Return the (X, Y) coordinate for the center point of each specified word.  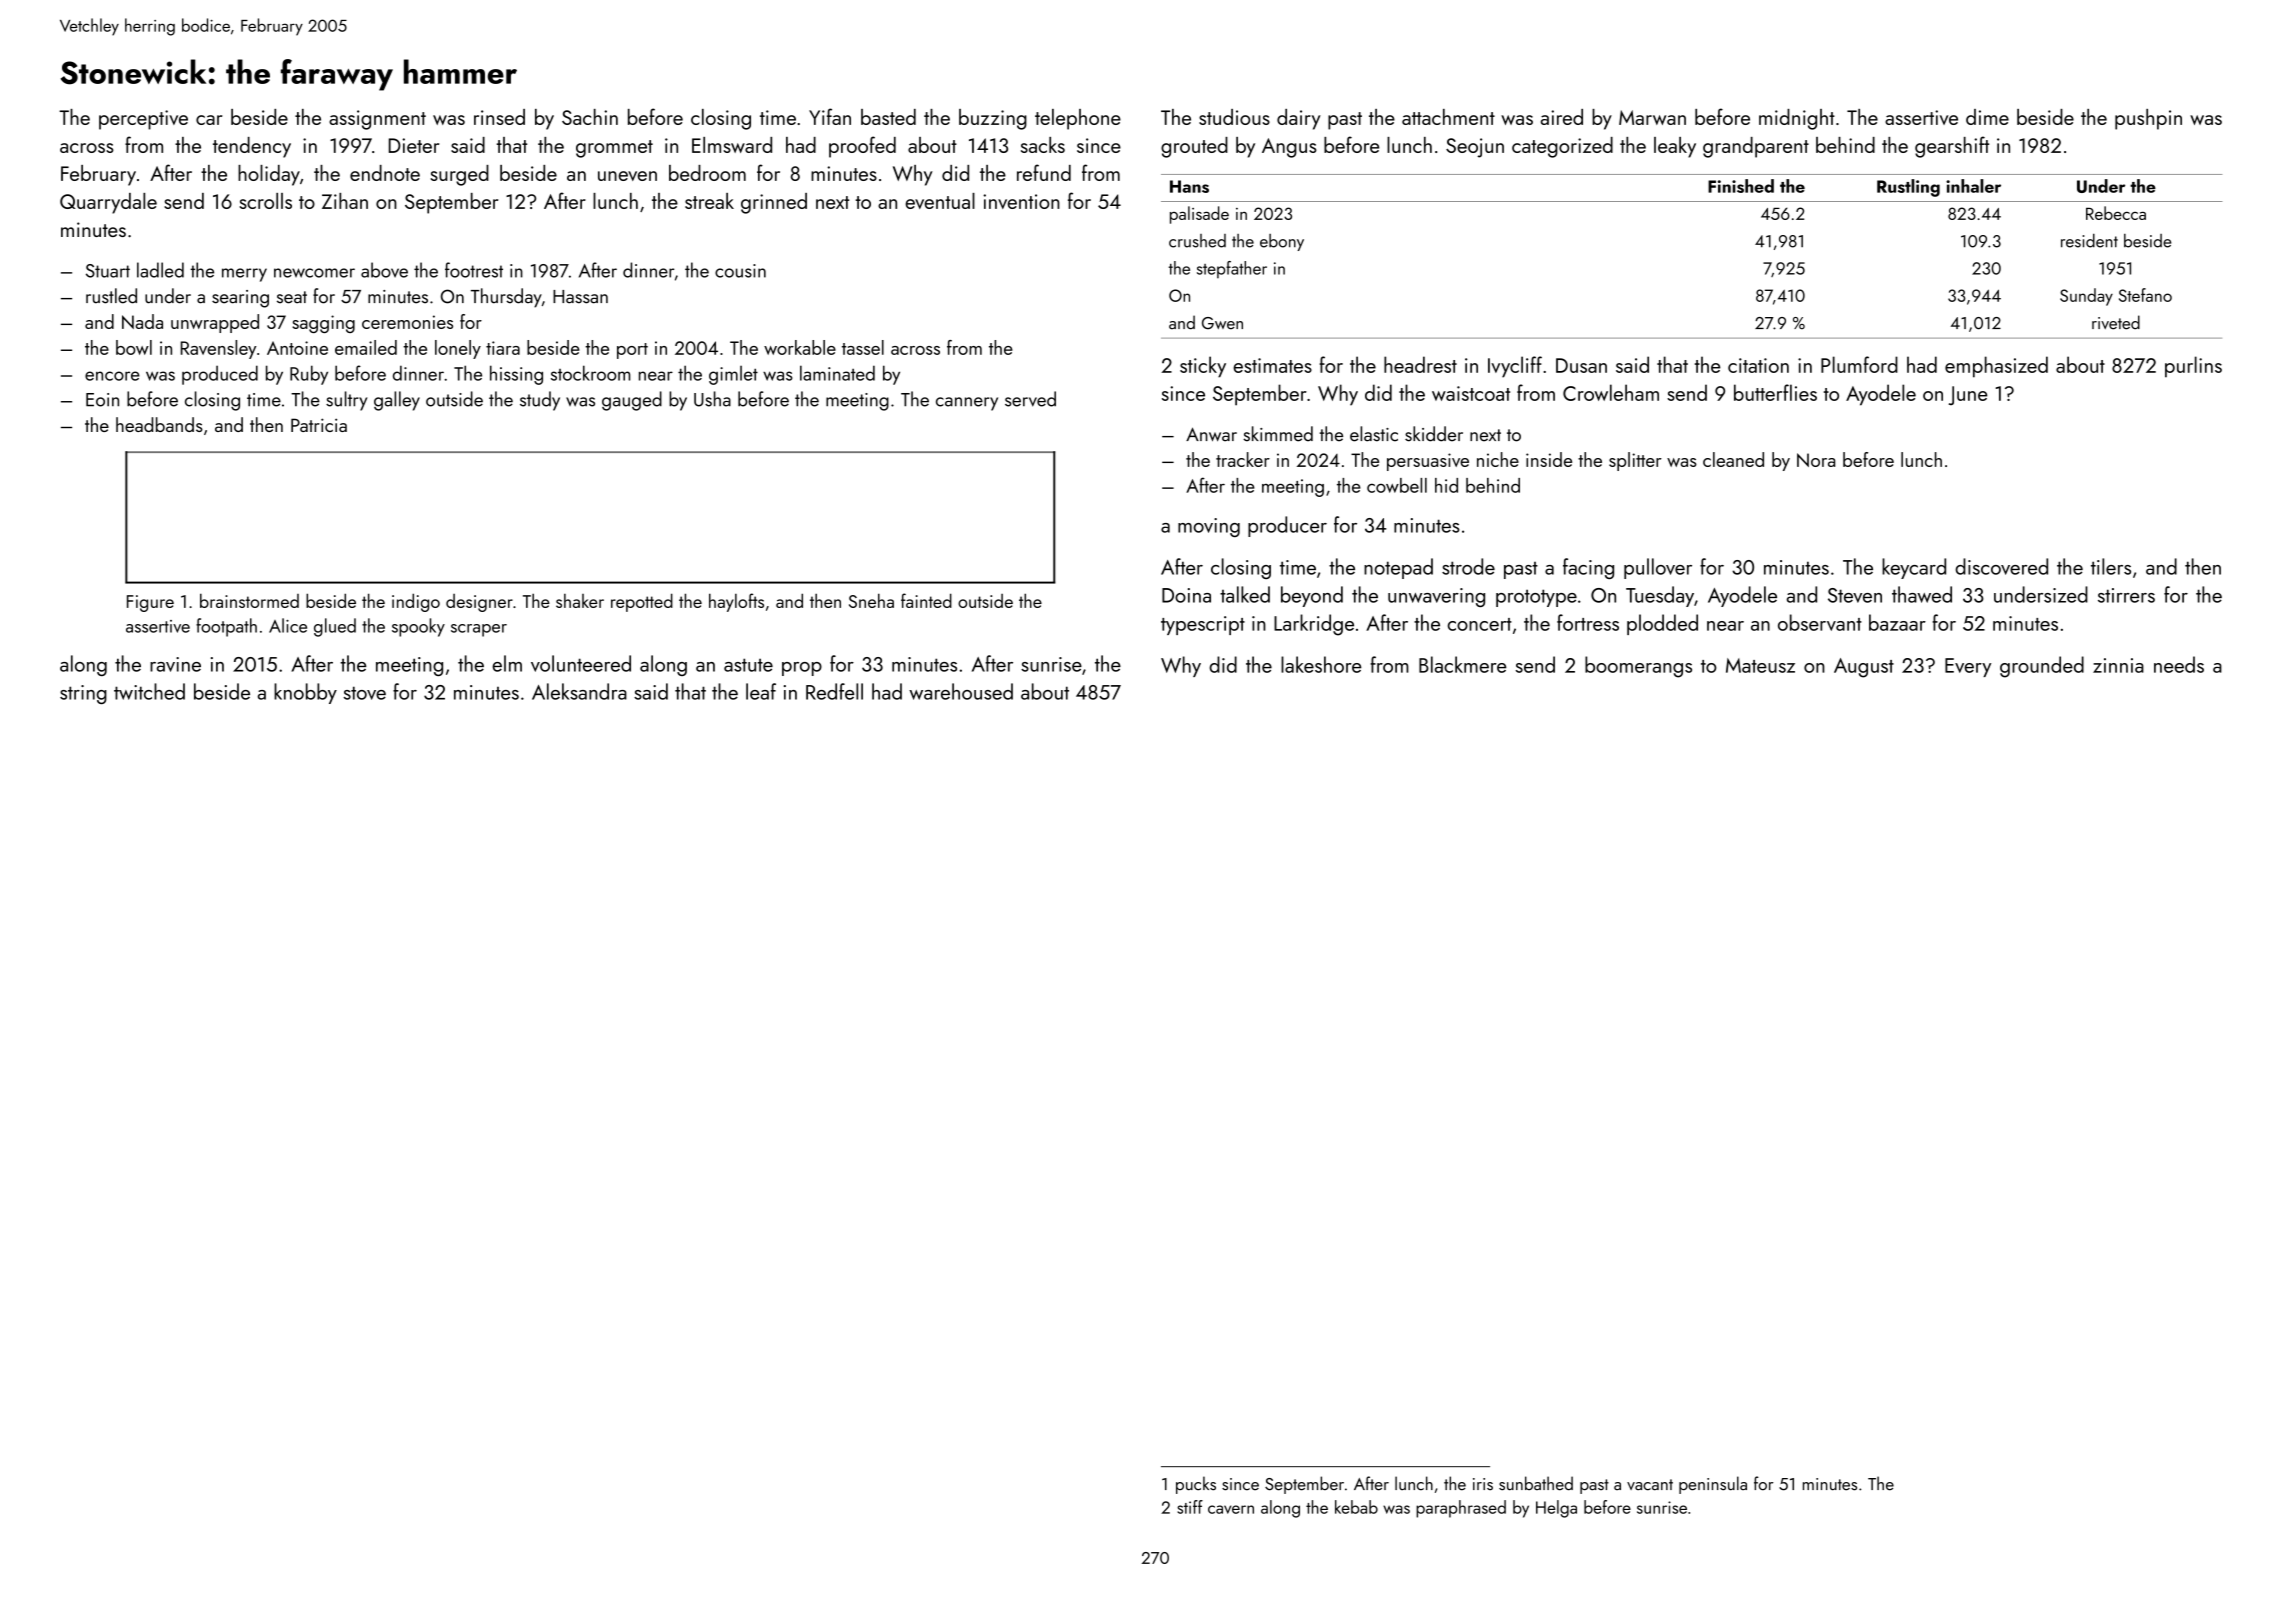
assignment (377, 120)
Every (1968, 667)
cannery (967, 404)
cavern (1231, 1509)
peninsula (1713, 1485)
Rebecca (2116, 213)
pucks (1196, 1485)
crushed (1197, 241)
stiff (1190, 1507)
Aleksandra (579, 691)
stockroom (590, 373)
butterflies (1775, 392)
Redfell (834, 691)
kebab (1356, 1507)
